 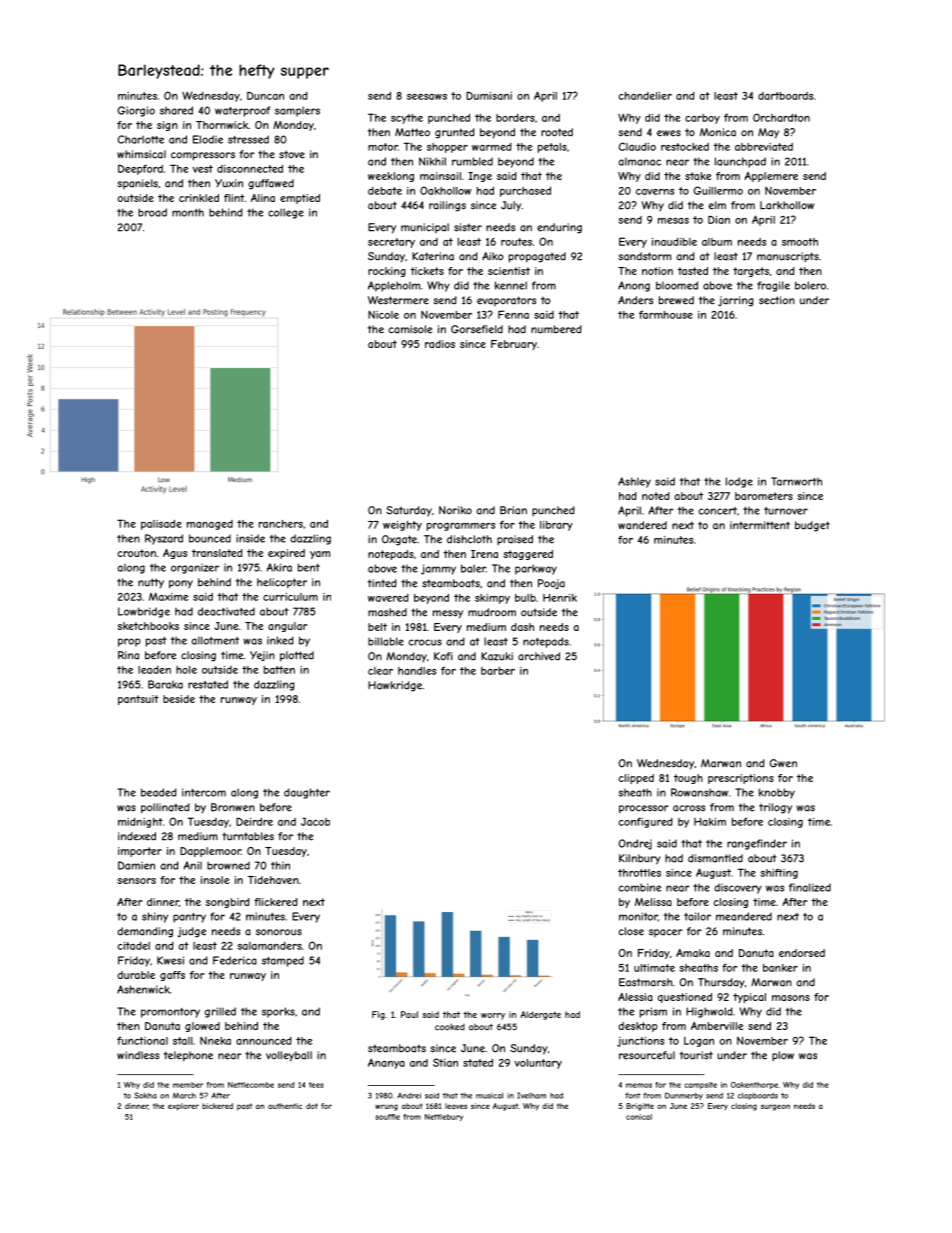 What do you see at coordinates (251, 1085) in the page?
I see `Nettlecombe` at bounding box center [251, 1085].
